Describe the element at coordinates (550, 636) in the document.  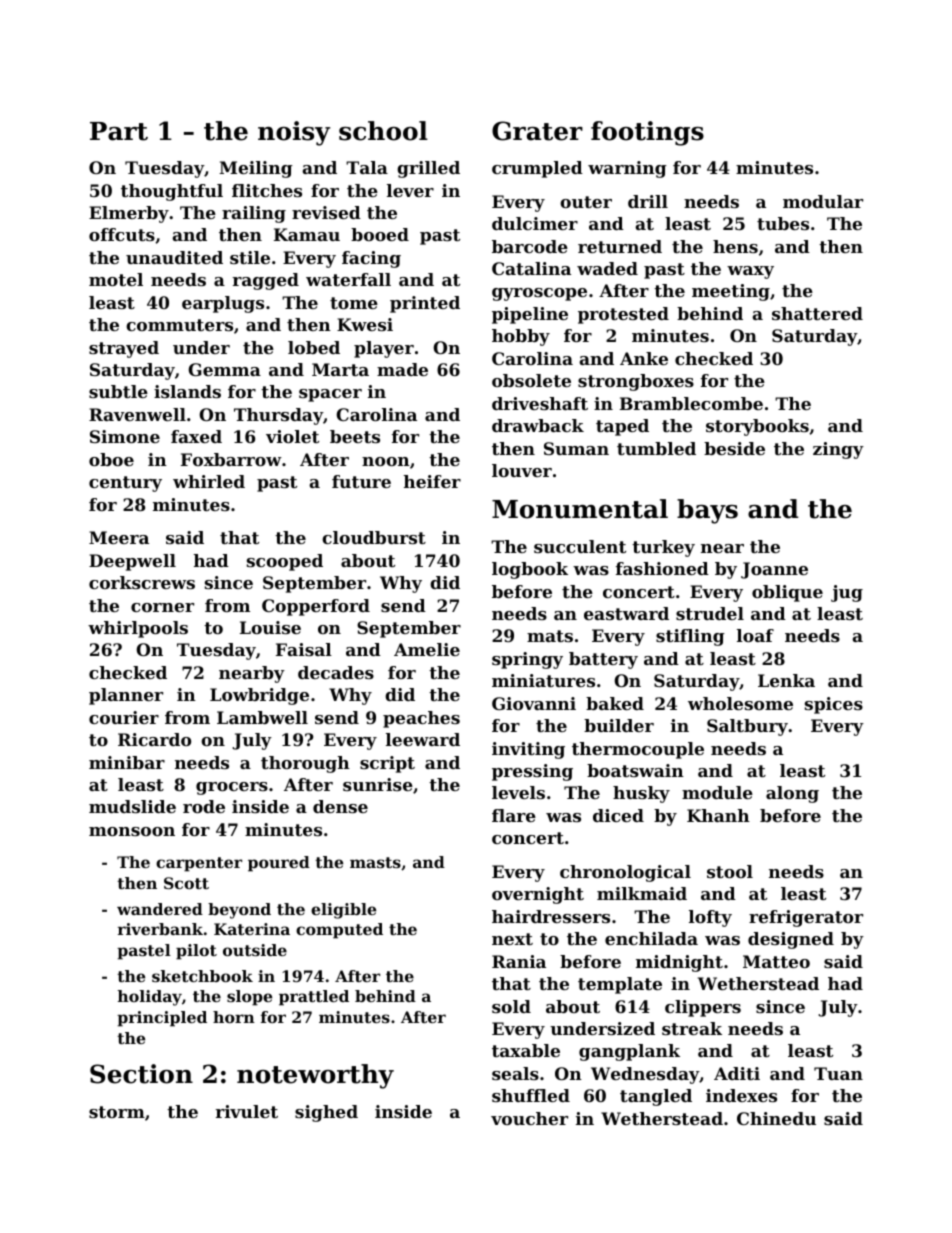
I see `mats` at that location.
